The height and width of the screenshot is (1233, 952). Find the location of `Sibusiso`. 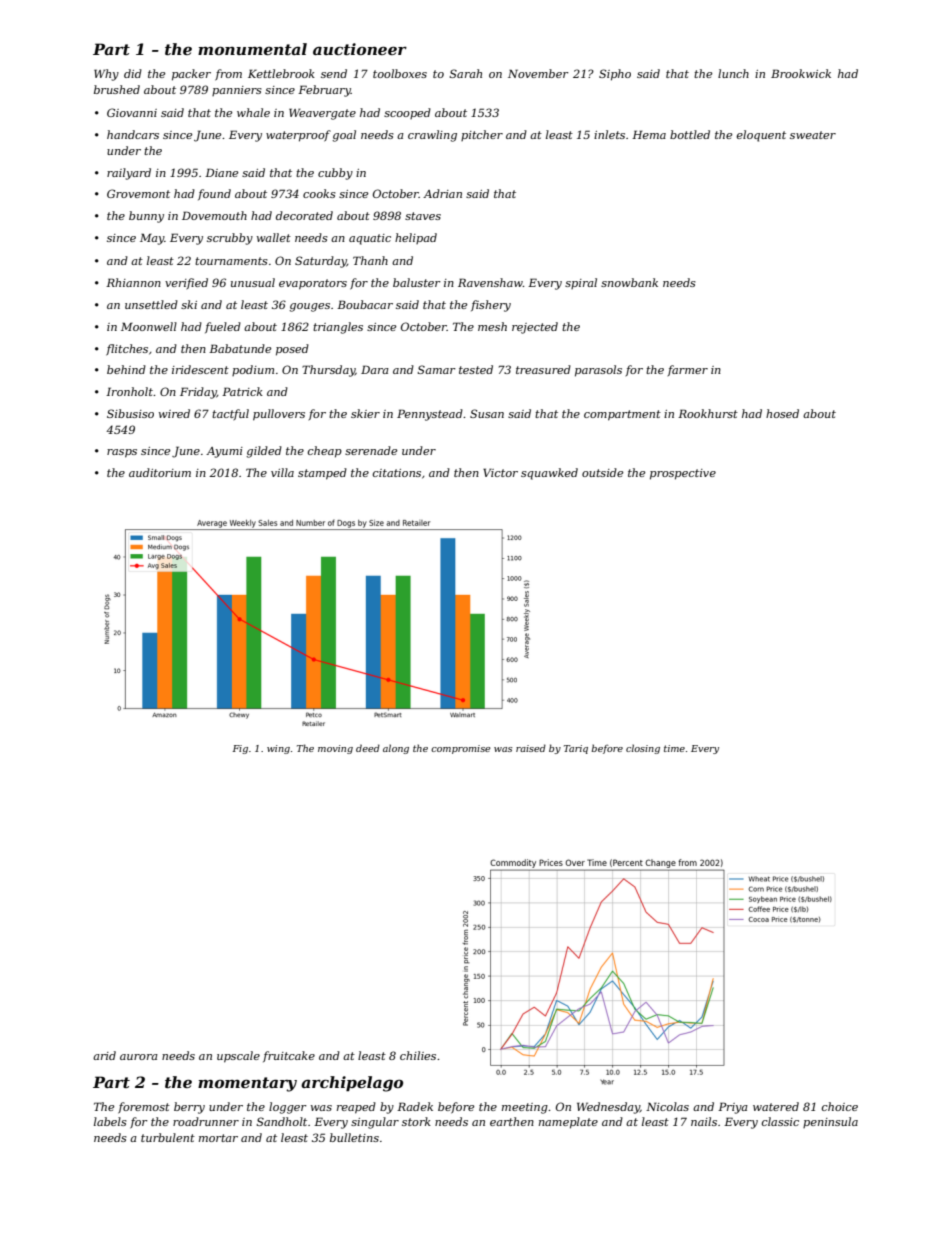

Sibusiso is located at coordinates (130, 413).
